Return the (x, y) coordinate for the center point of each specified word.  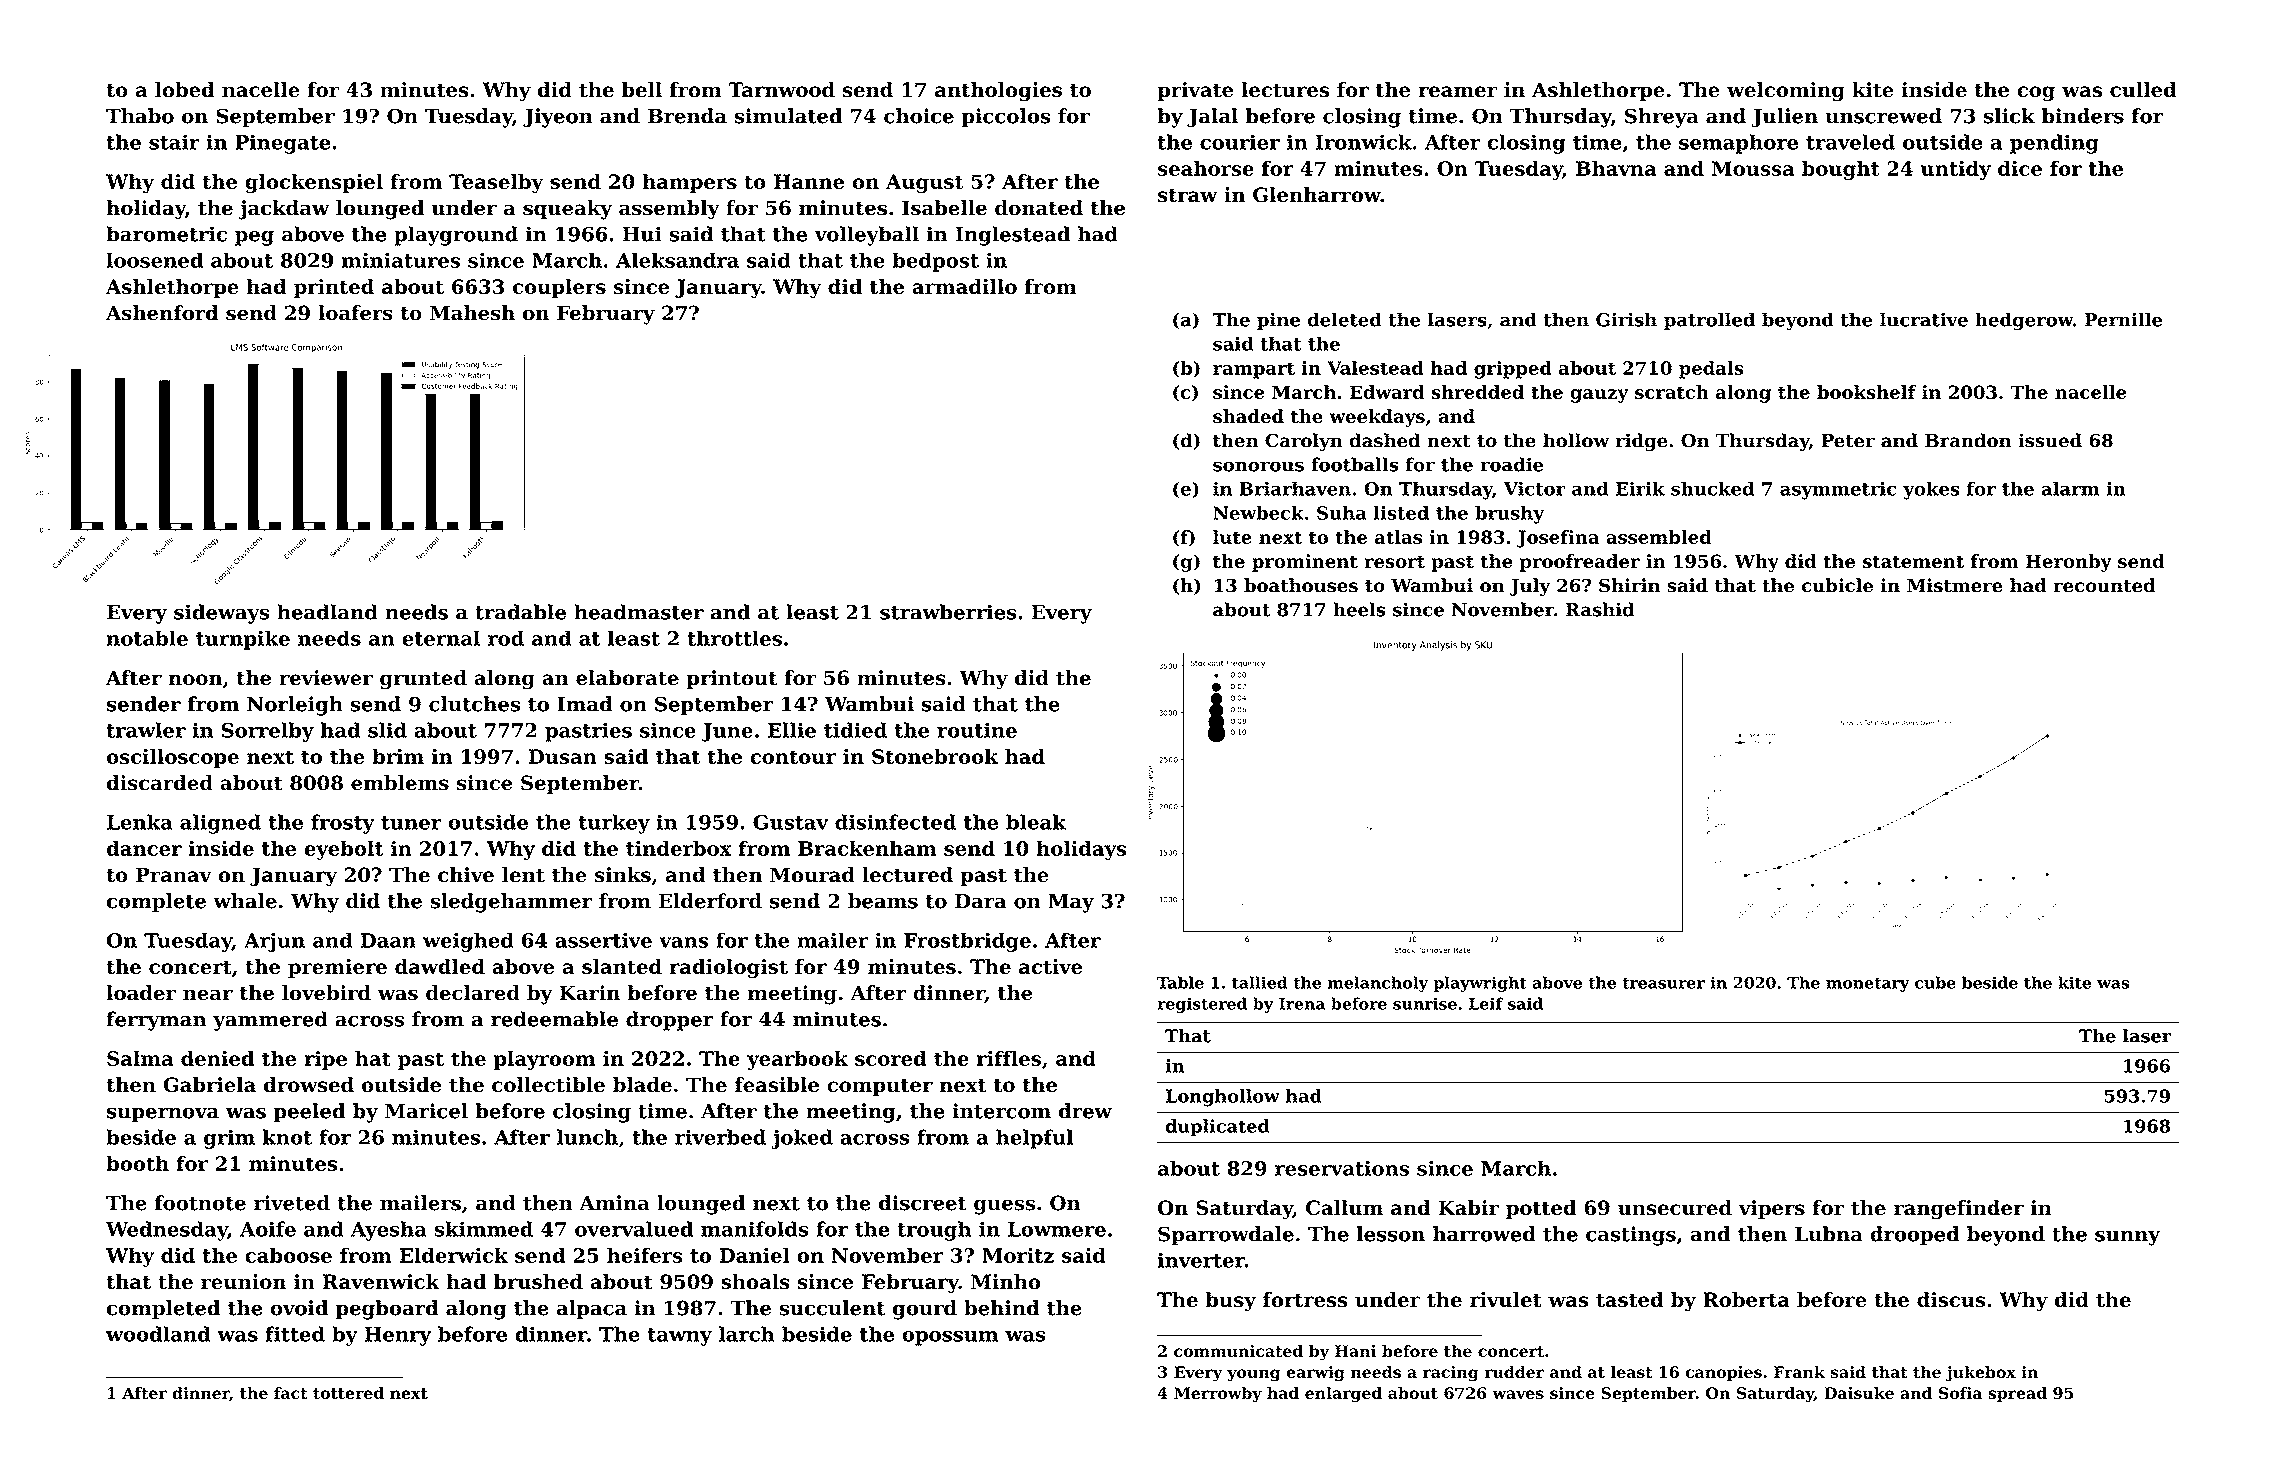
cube (1935, 982)
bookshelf (1867, 392)
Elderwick (454, 1255)
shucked (1712, 488)
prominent (1305, 563)
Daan (388, 940)
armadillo (965, 286)
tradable (520, 612)
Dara (981, 901)
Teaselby (496, 183)
